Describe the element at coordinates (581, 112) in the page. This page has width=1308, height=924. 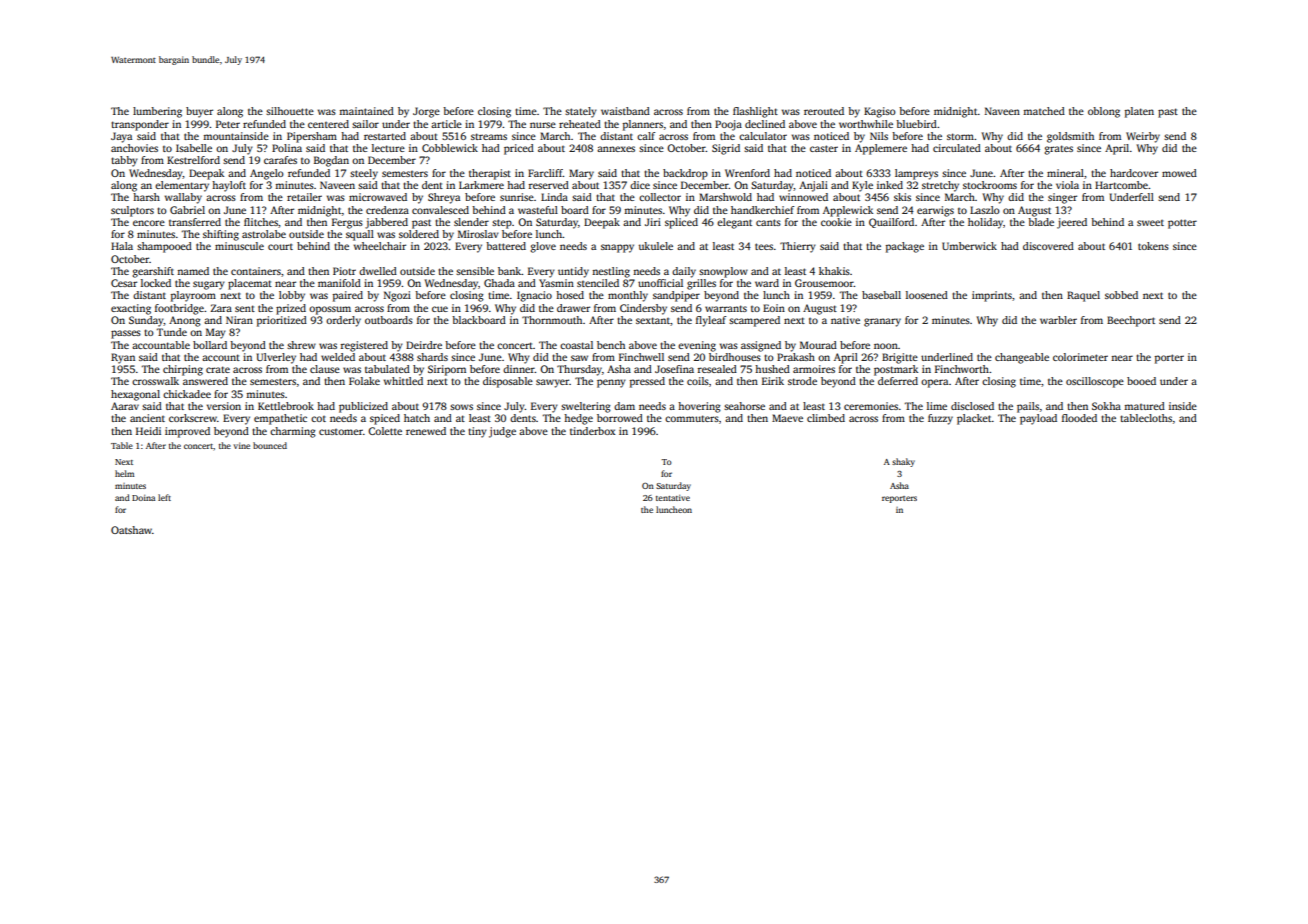
I see `stately` at that location.
